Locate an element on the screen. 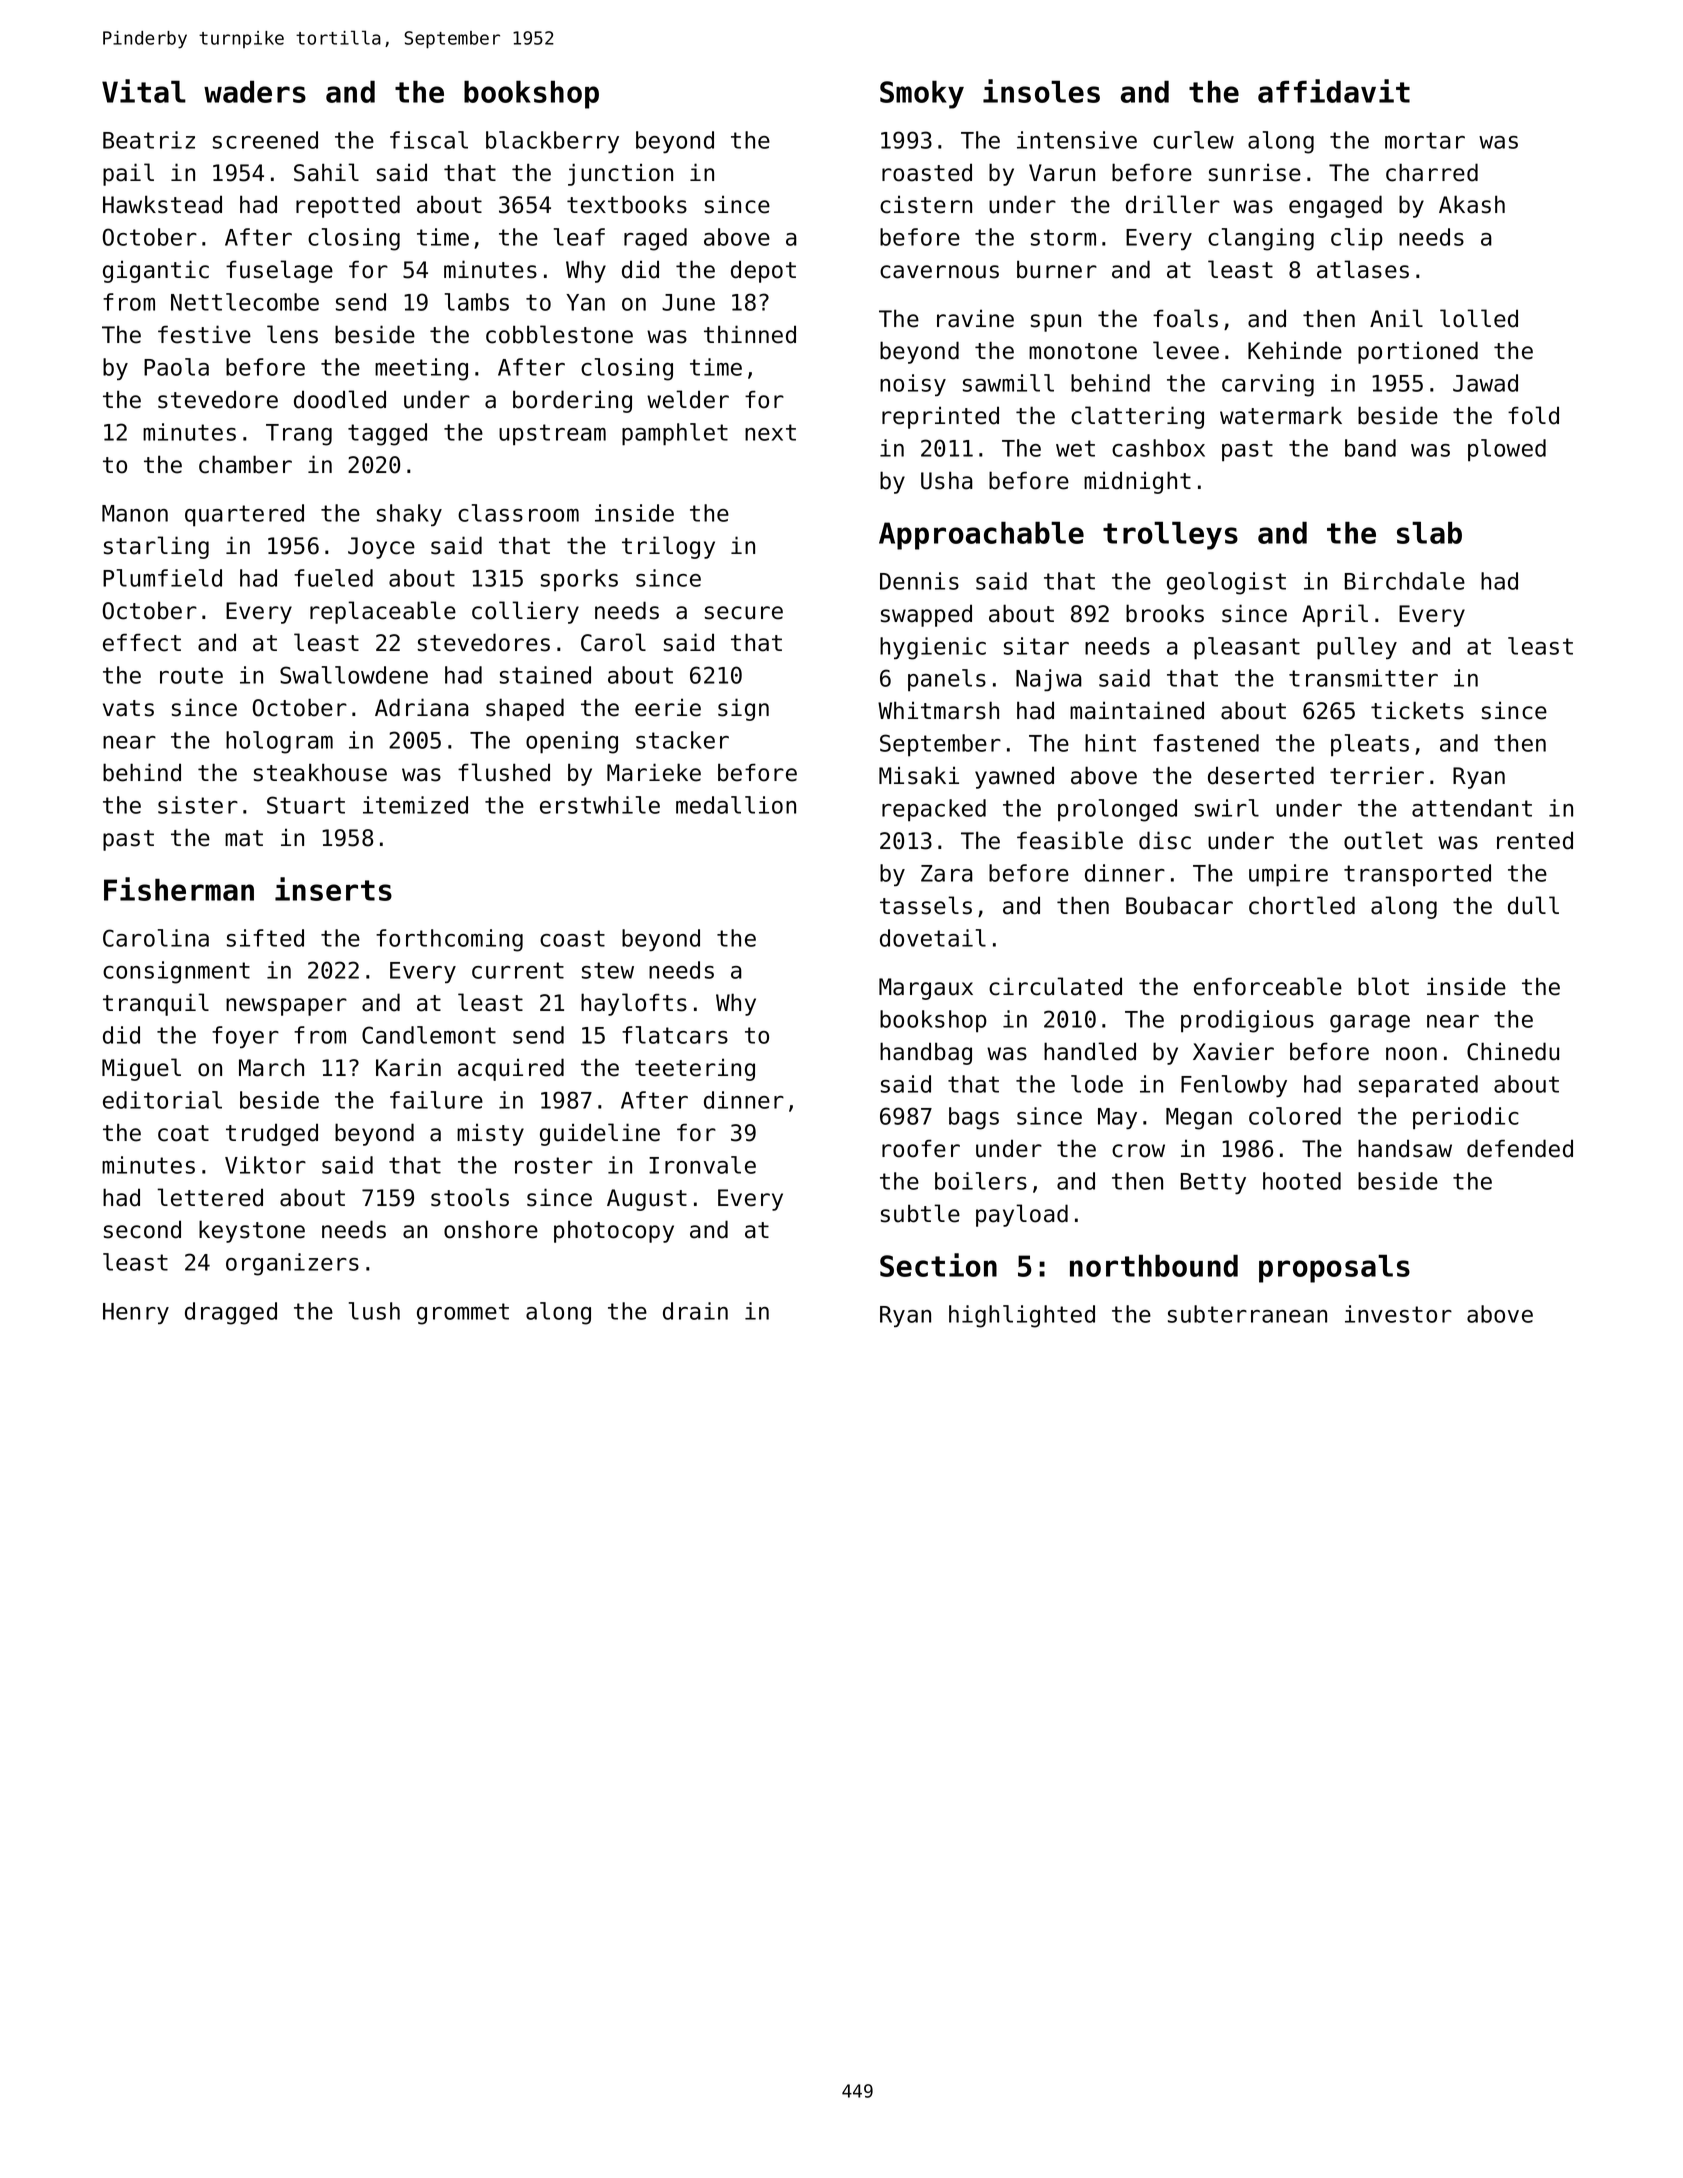 The width and height of the screenshot is (1683, 2178). panels is located at coordinates (947, 680).
